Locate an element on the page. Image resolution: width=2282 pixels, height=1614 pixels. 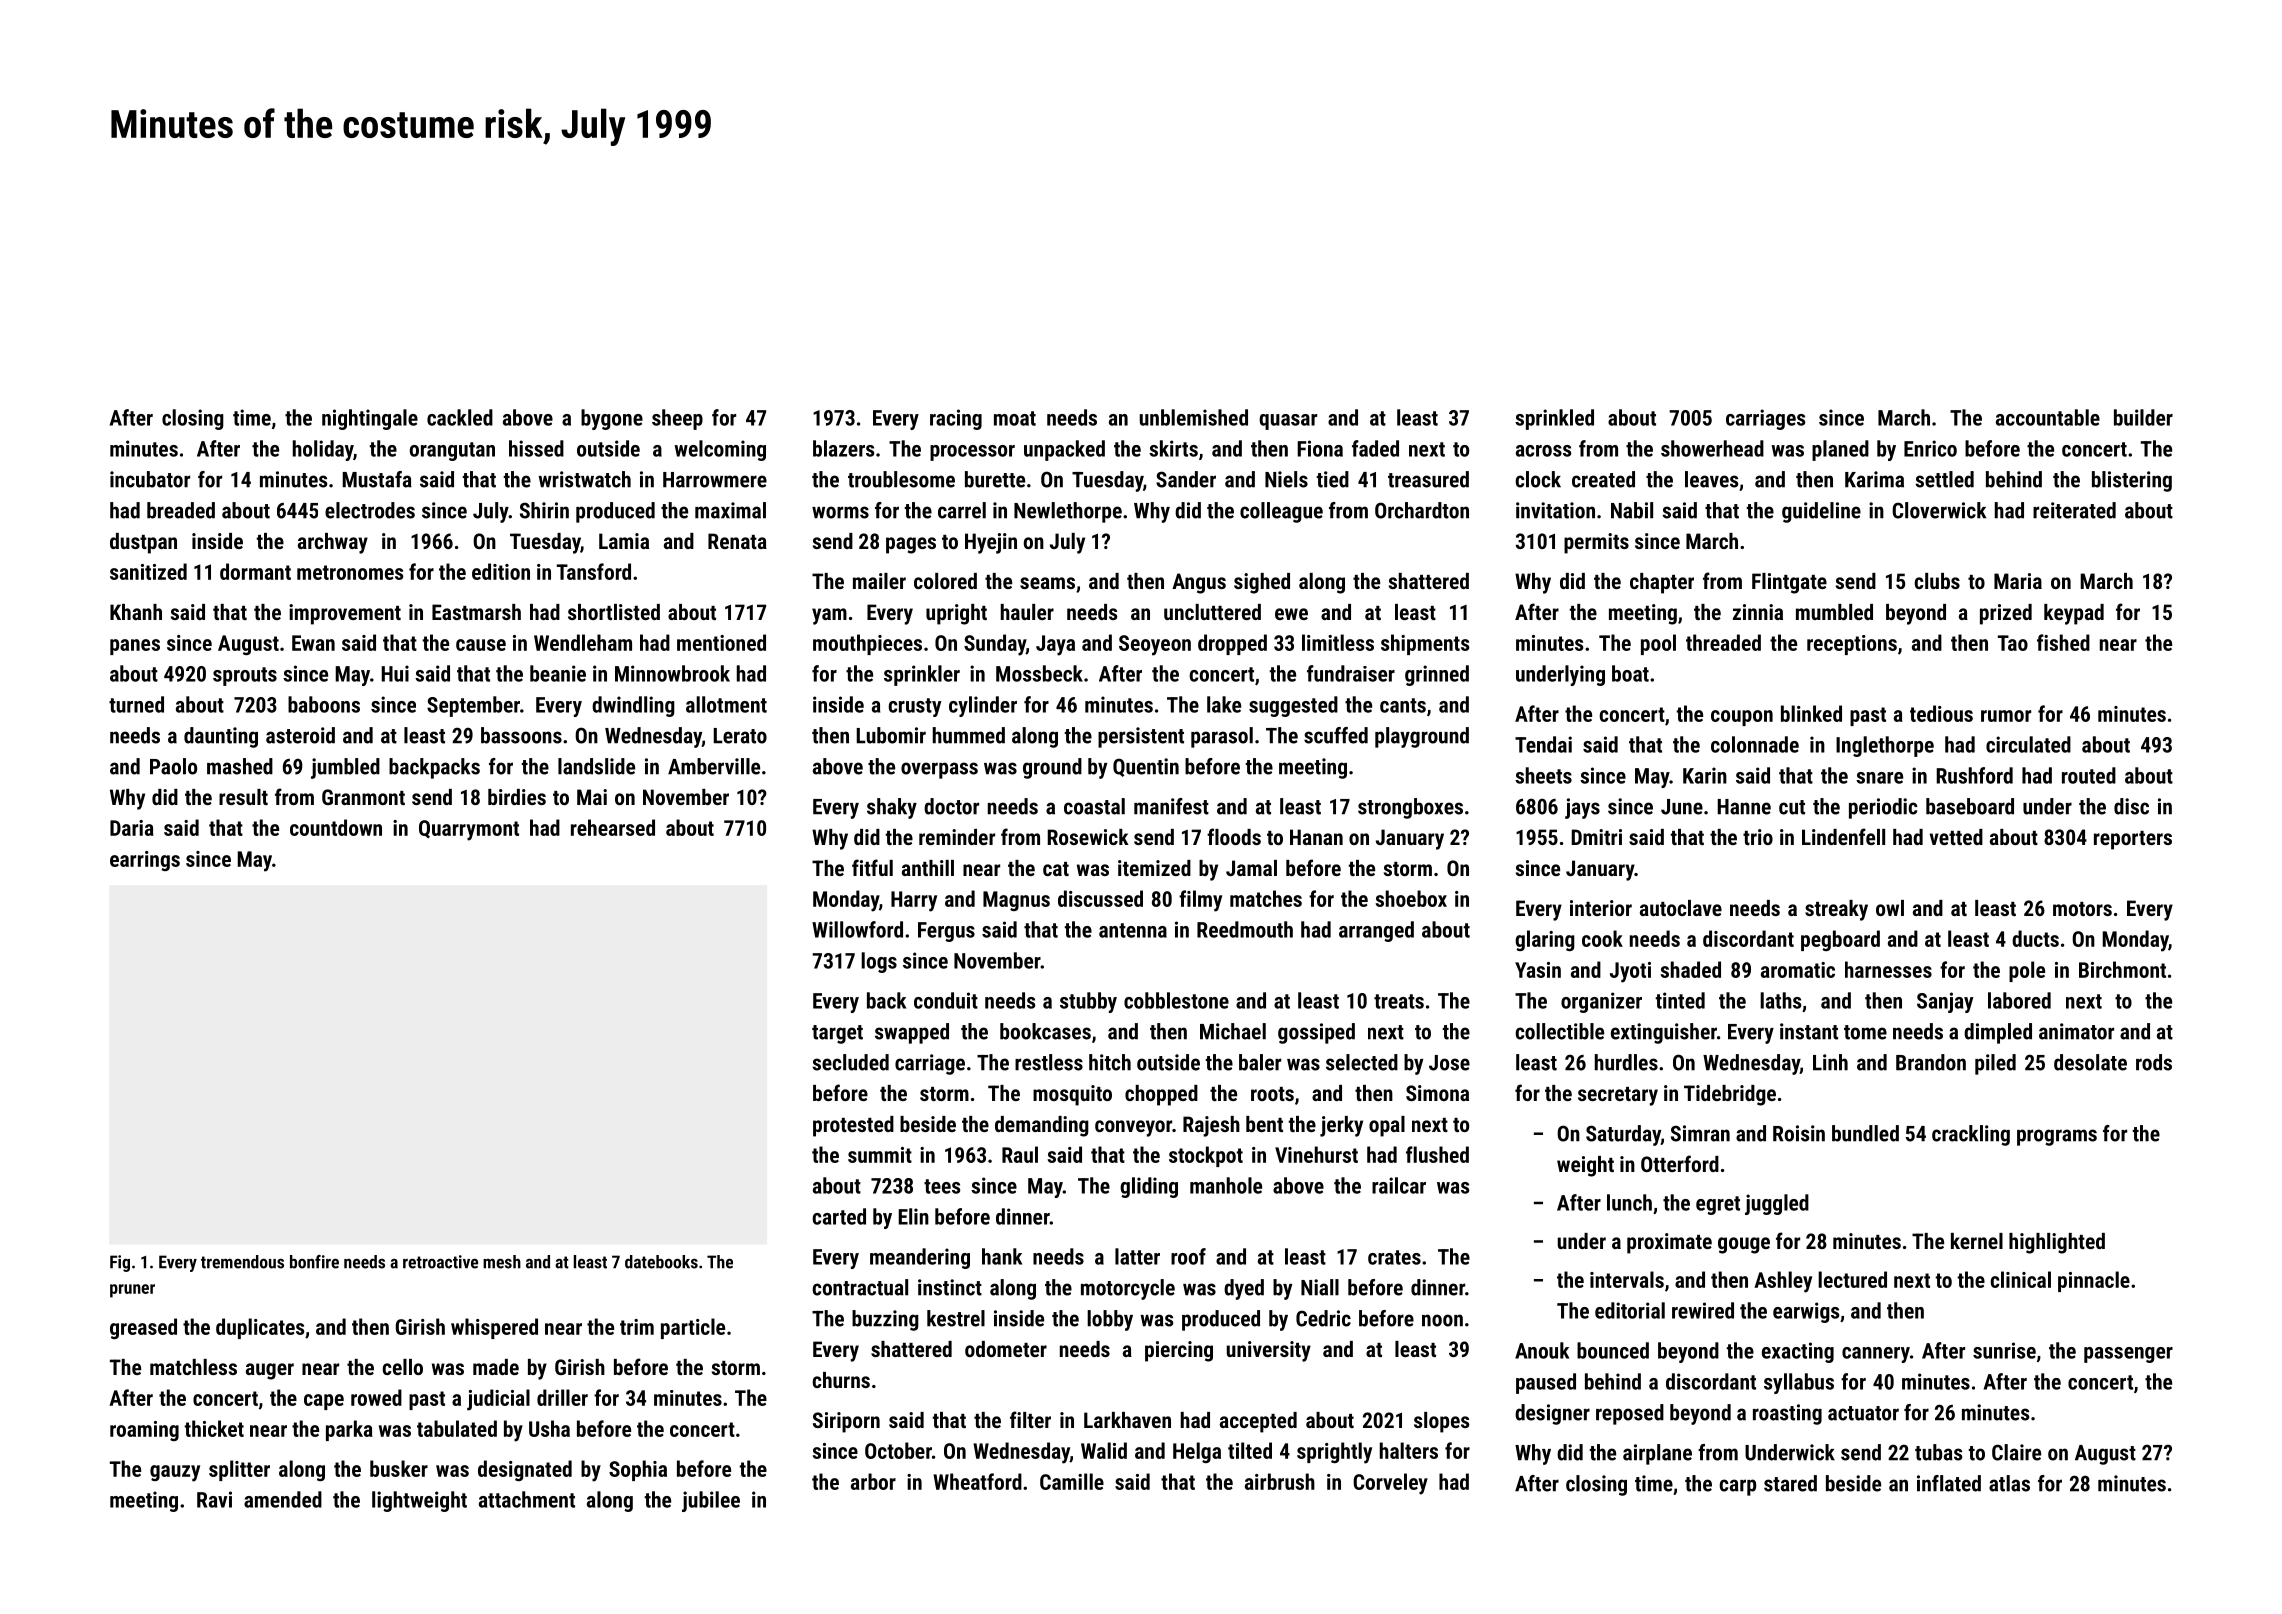
cackled is located at coordinates (460, 417).
